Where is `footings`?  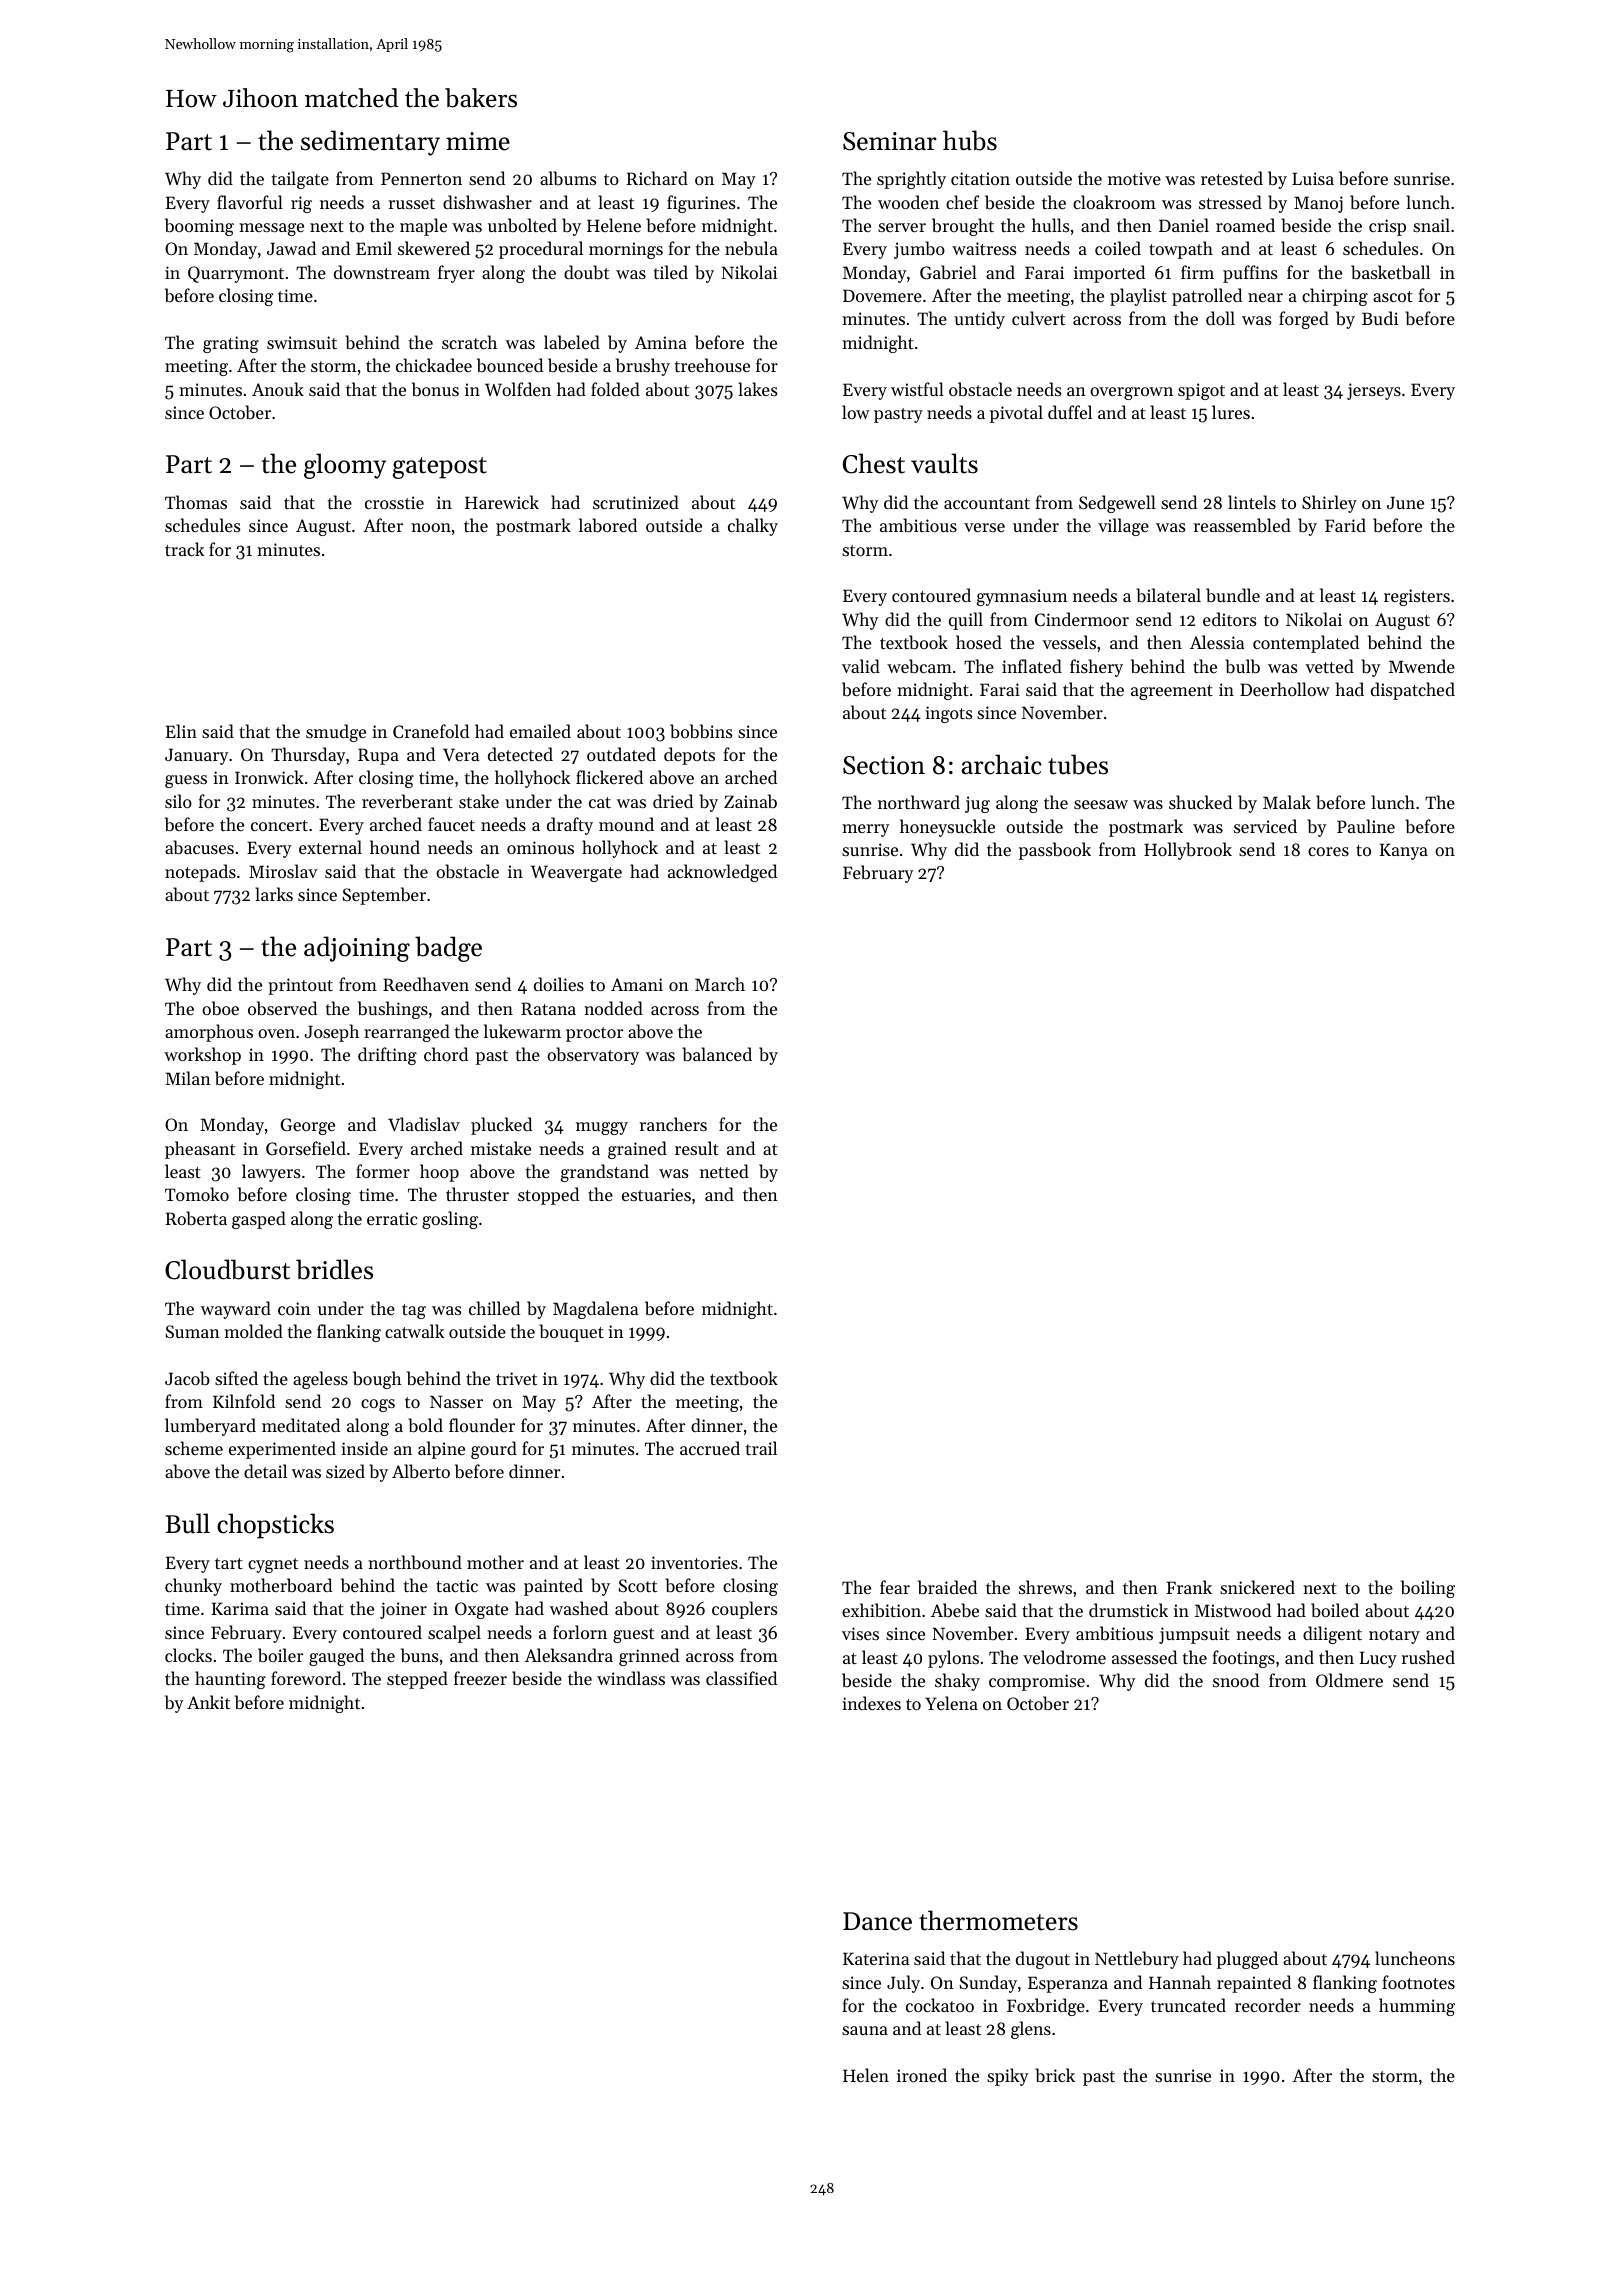
footings is located at coordinates (1243, 1659).
